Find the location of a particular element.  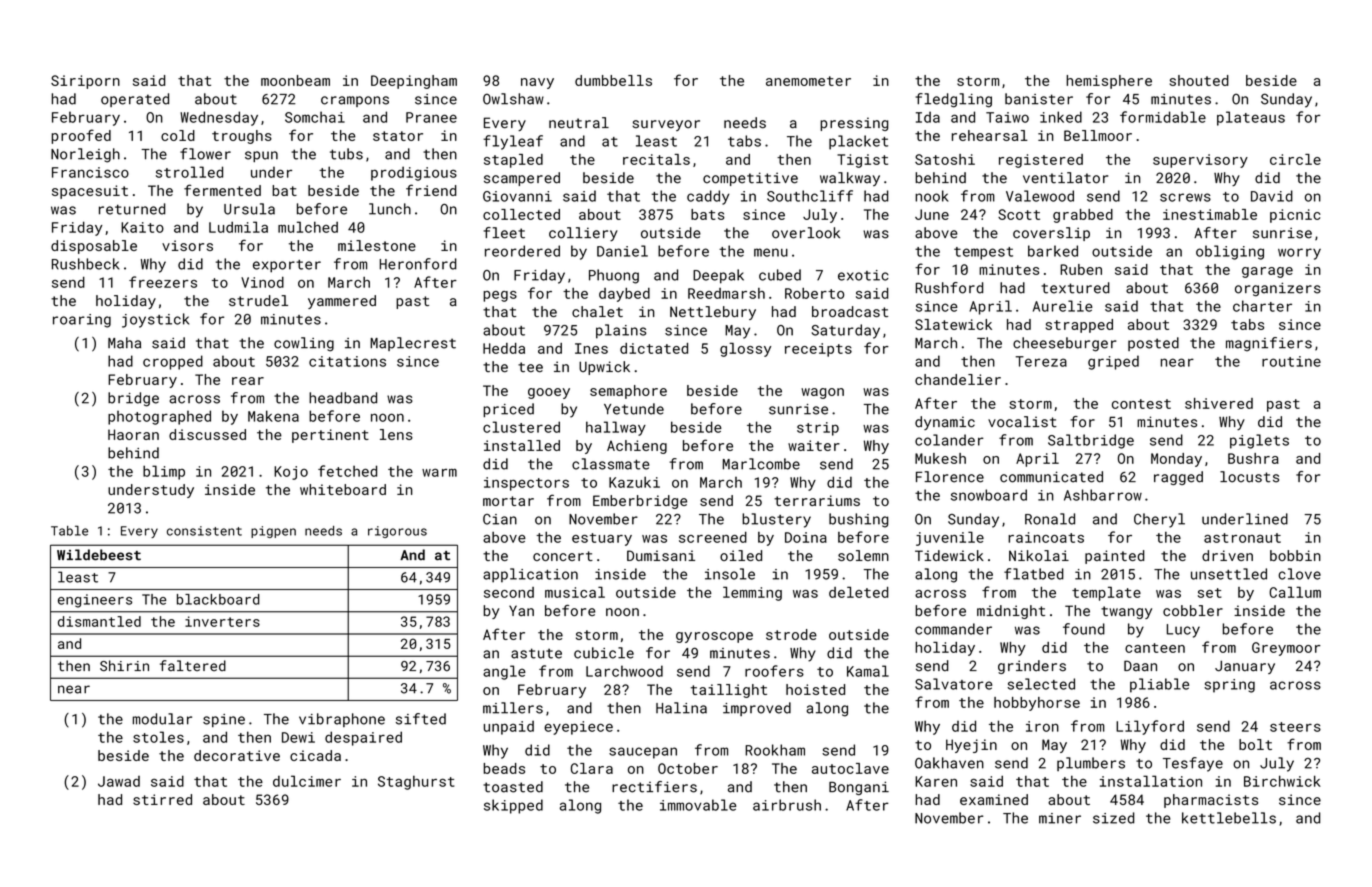

anemometer is located at coordinates (808, 81).
